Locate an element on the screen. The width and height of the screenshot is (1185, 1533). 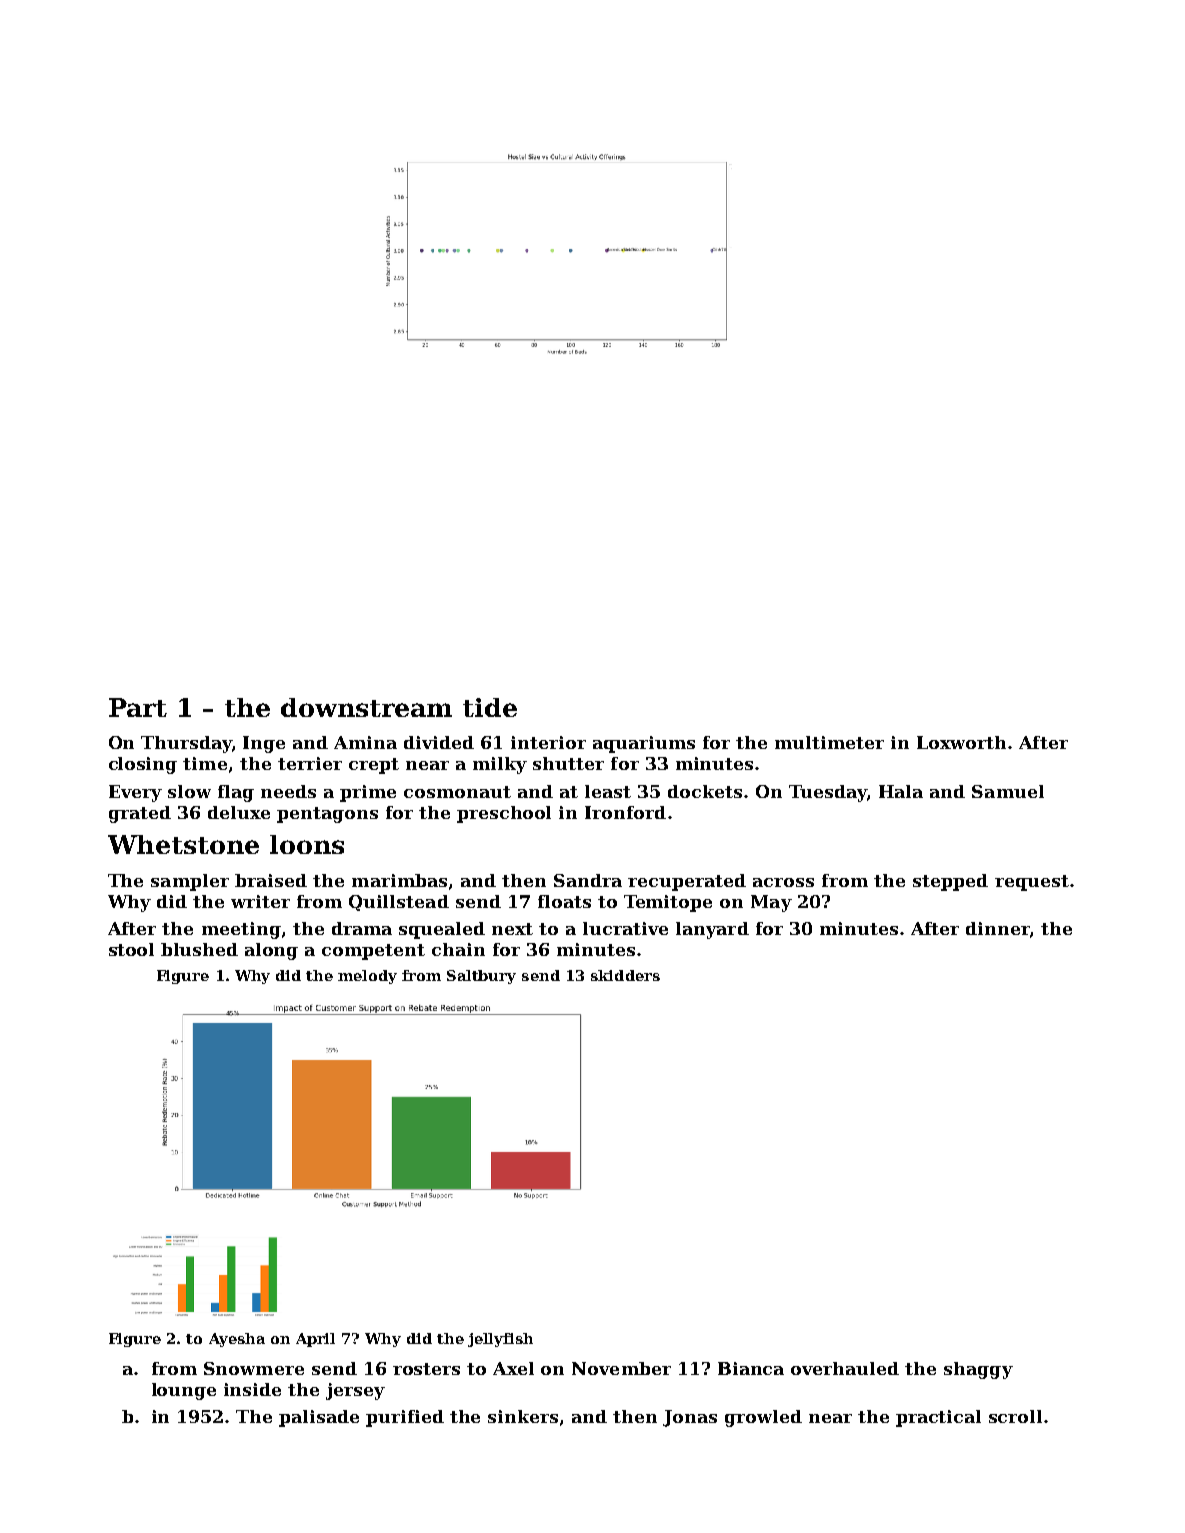
tide is located at coordinates (490, 707).
